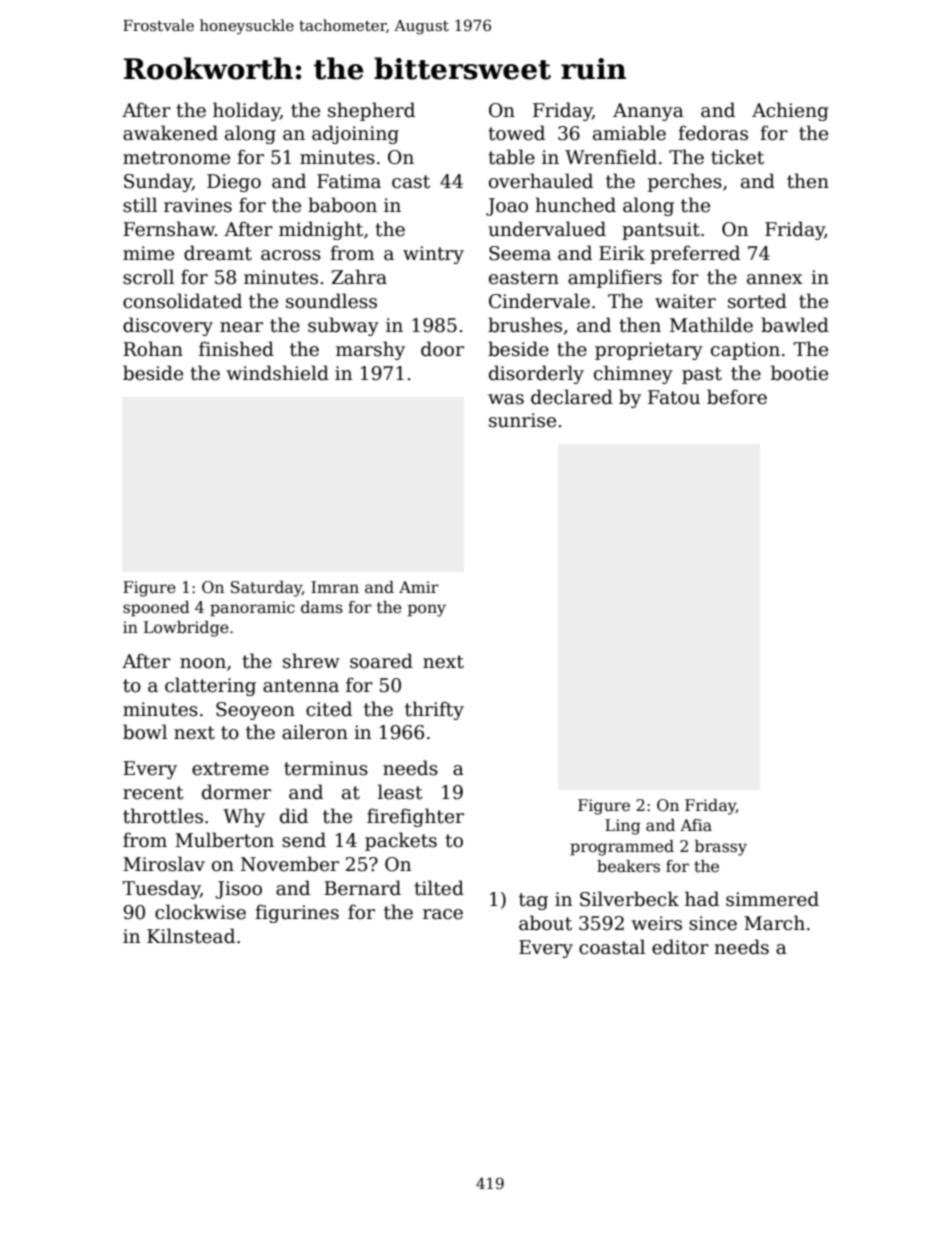 This screenshot has height=1233, width=952. I want to click on past, so click(702, 375).
